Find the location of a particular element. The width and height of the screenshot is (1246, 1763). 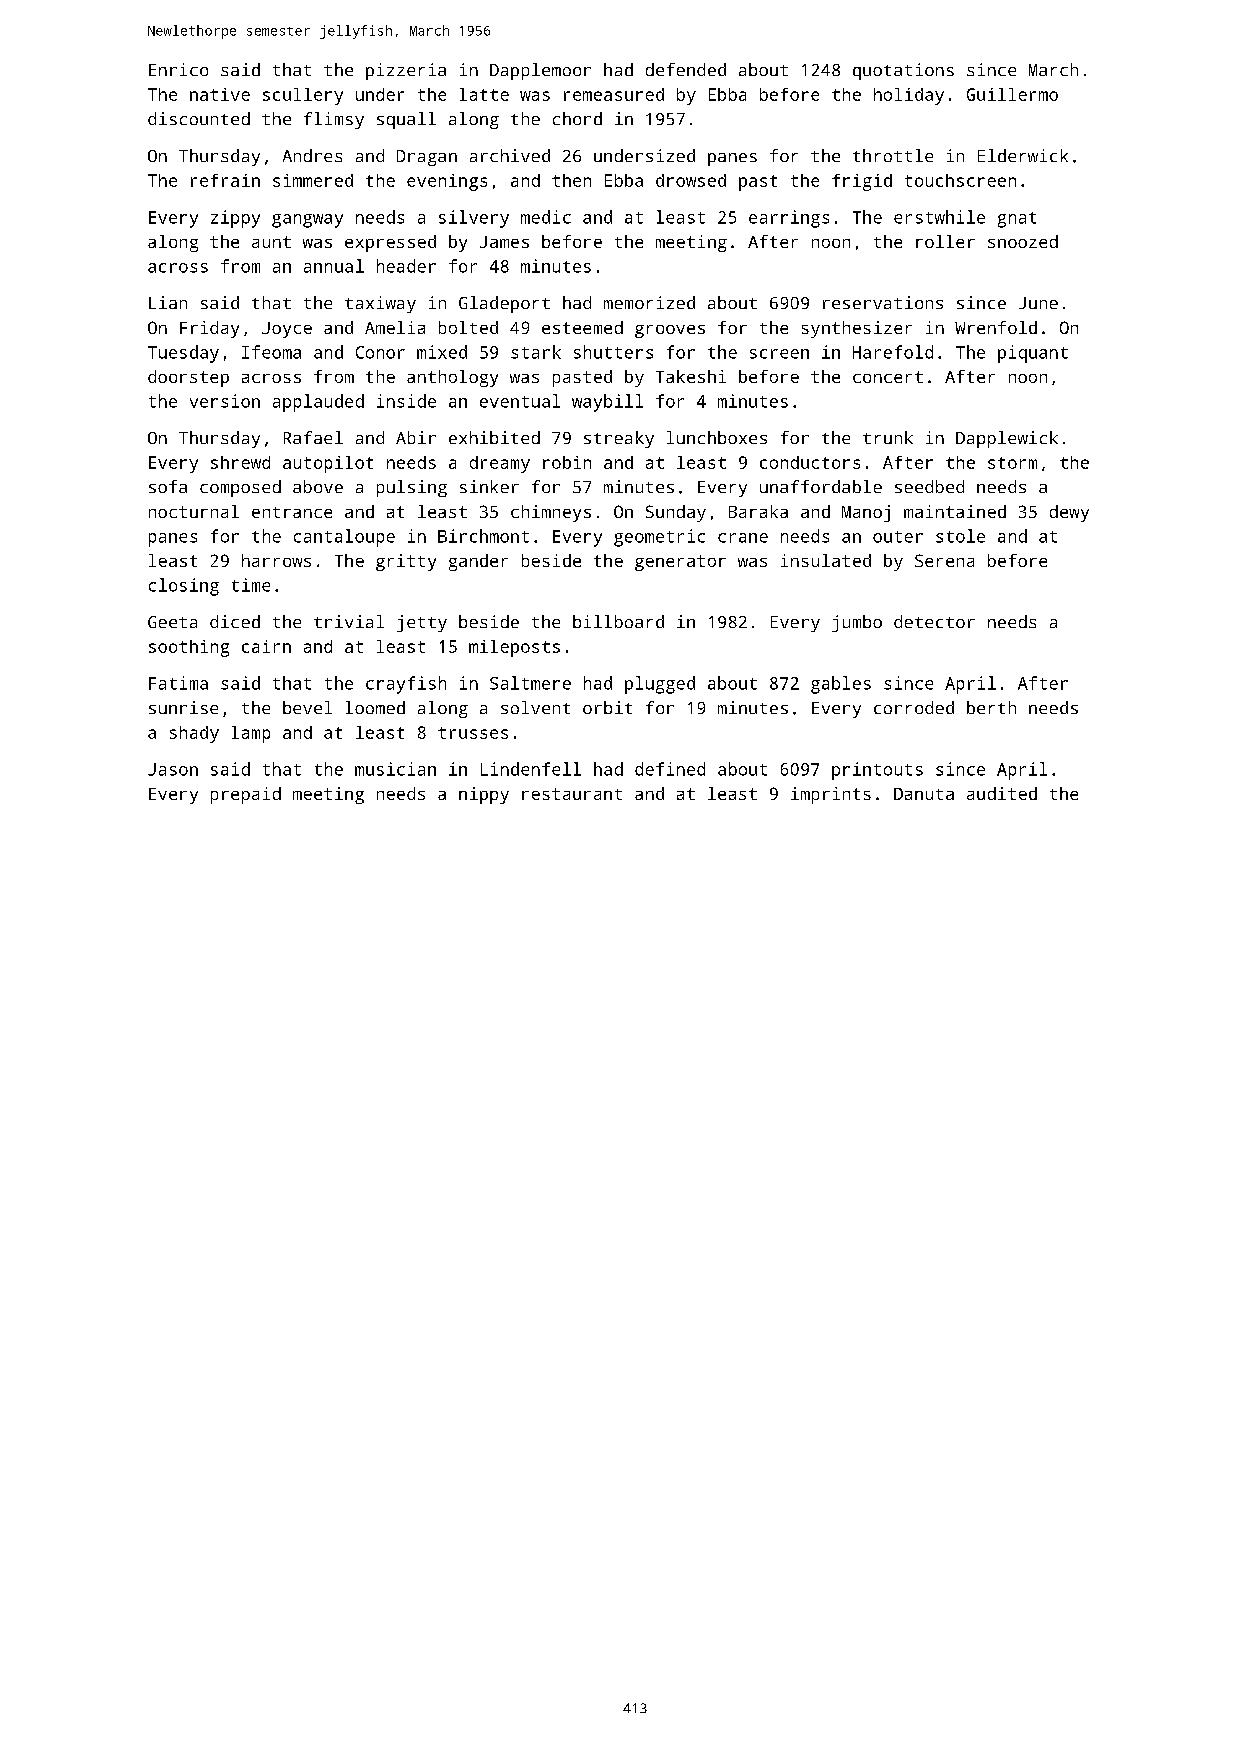

concert is located at coordinates (888, 377).
